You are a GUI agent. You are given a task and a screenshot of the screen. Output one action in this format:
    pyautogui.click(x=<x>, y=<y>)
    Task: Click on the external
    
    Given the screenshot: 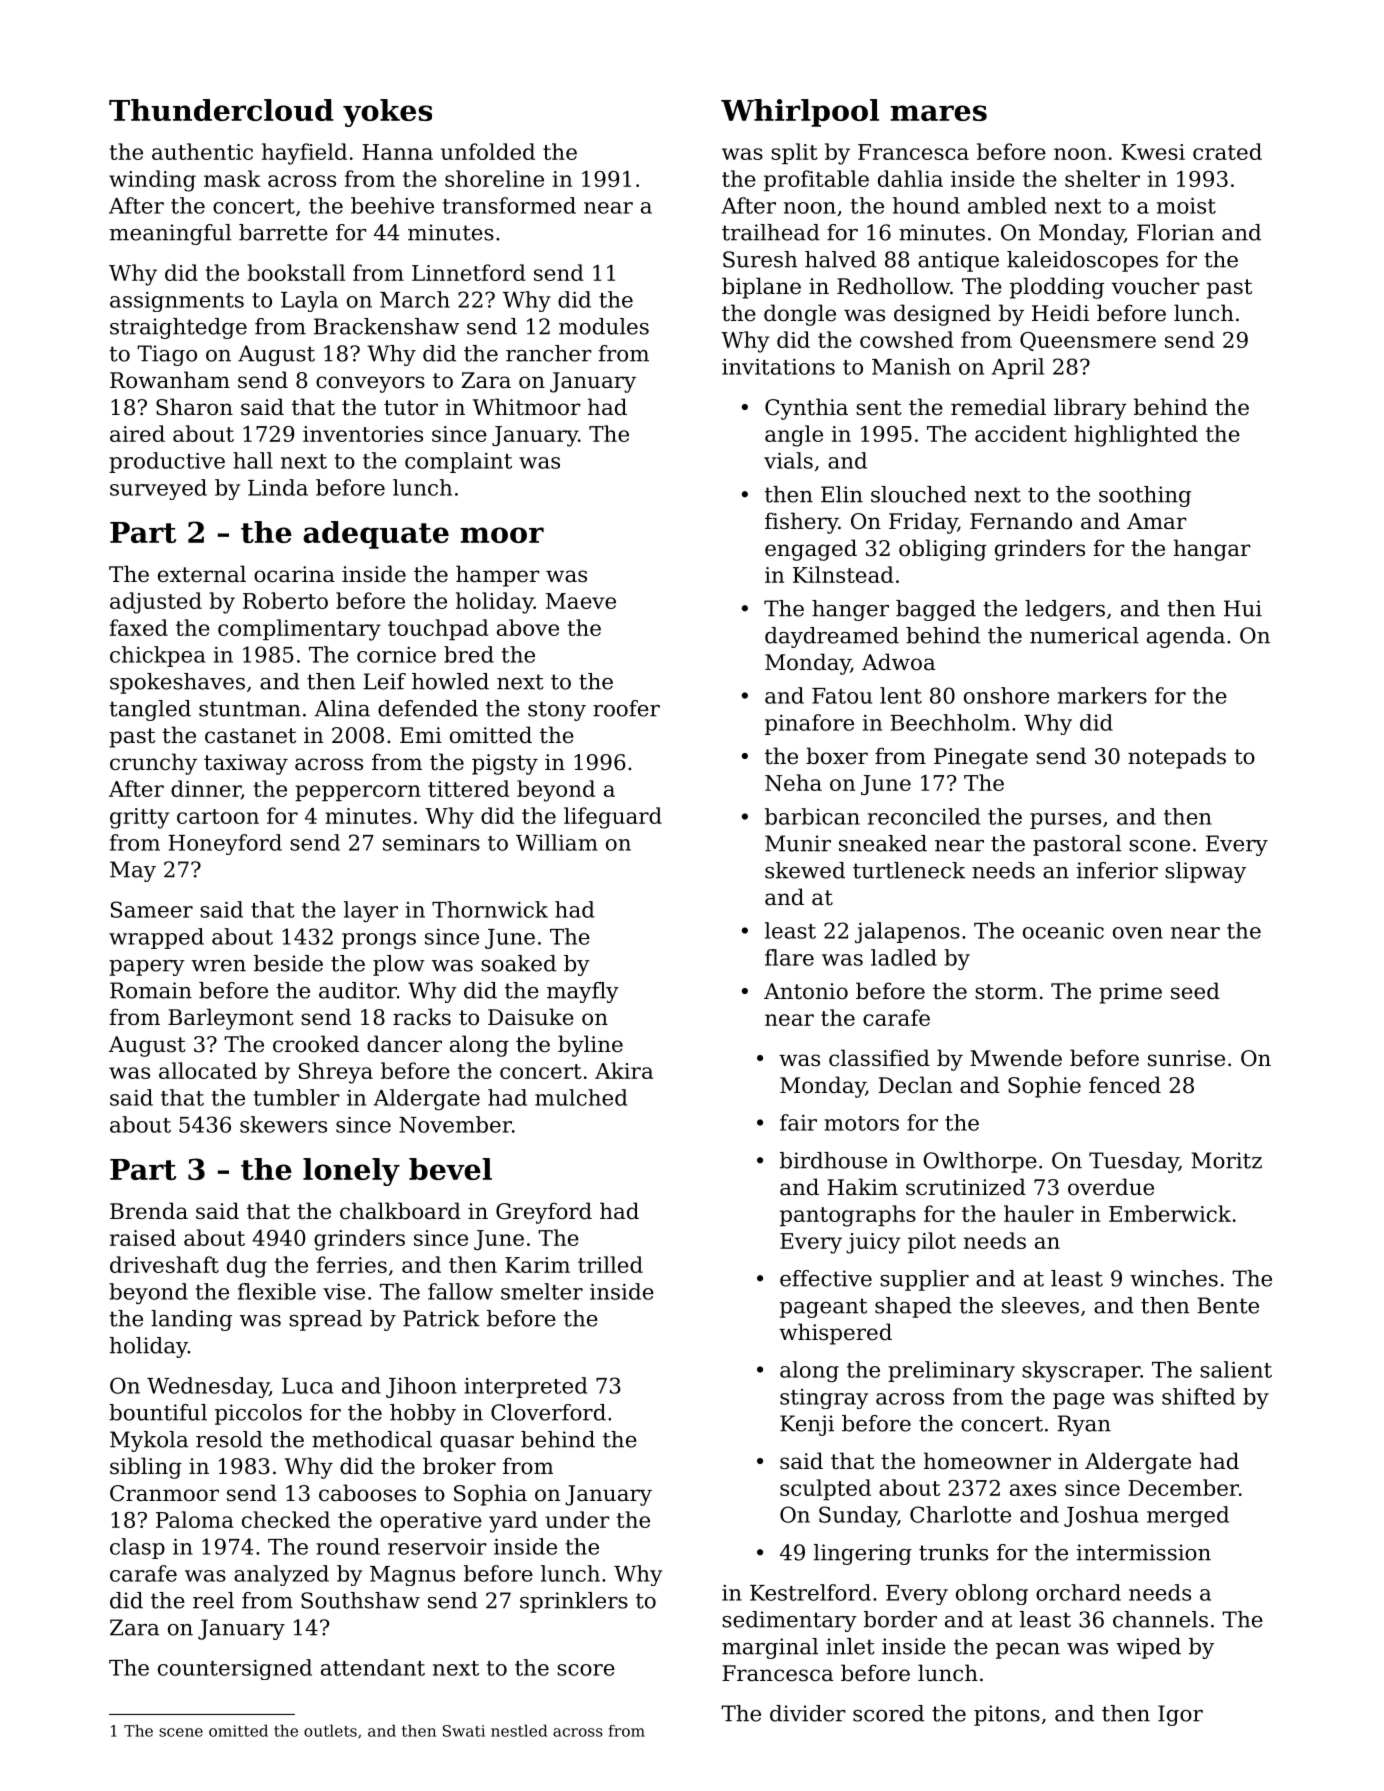 What is the action you would take?
    pyautogui.click(x=202, y=574)
